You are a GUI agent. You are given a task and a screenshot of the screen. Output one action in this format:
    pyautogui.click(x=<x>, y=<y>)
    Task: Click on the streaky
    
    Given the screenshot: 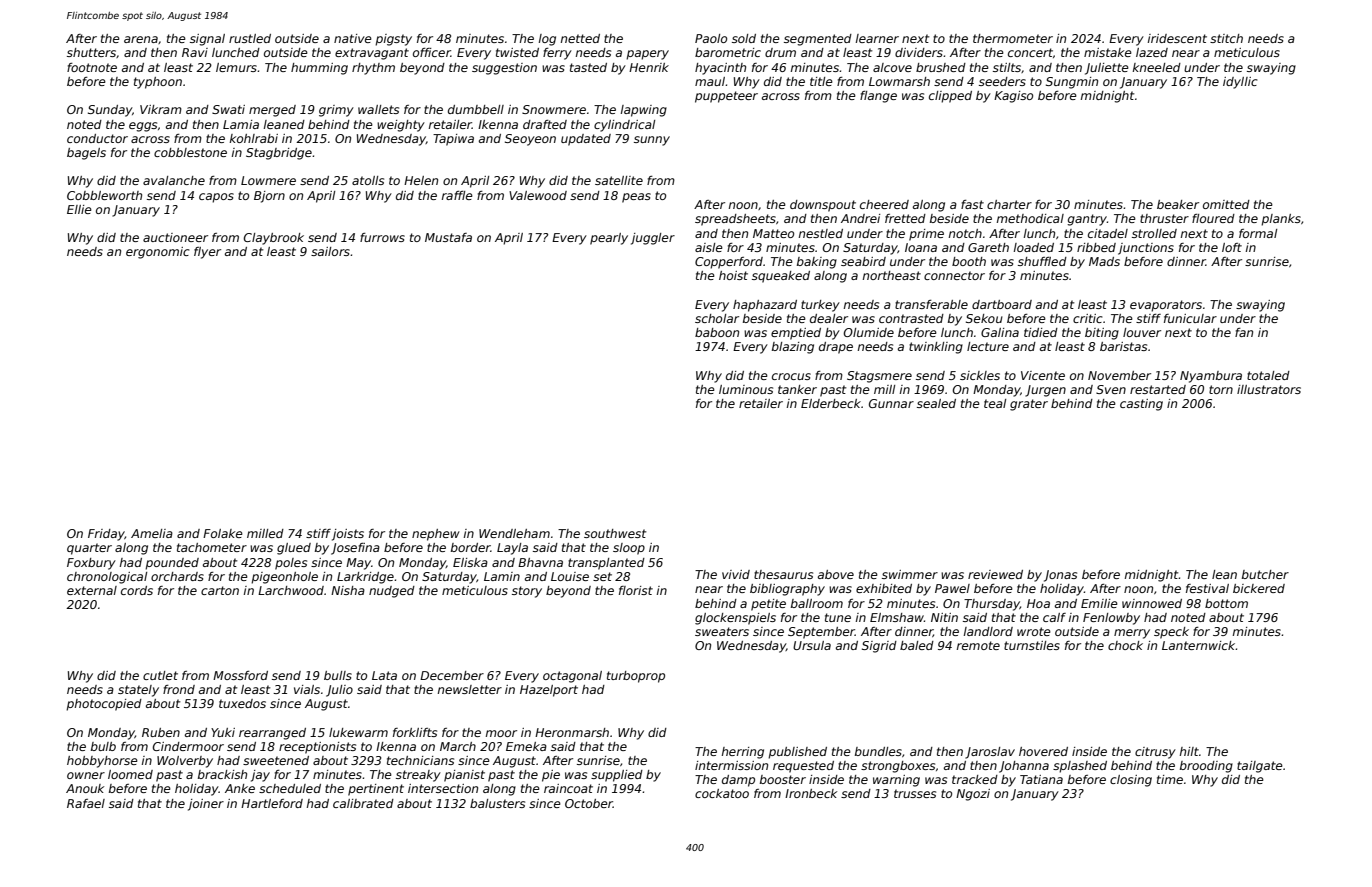 What is the action you would take?
    pyautogui.click(x=418, y=776)
